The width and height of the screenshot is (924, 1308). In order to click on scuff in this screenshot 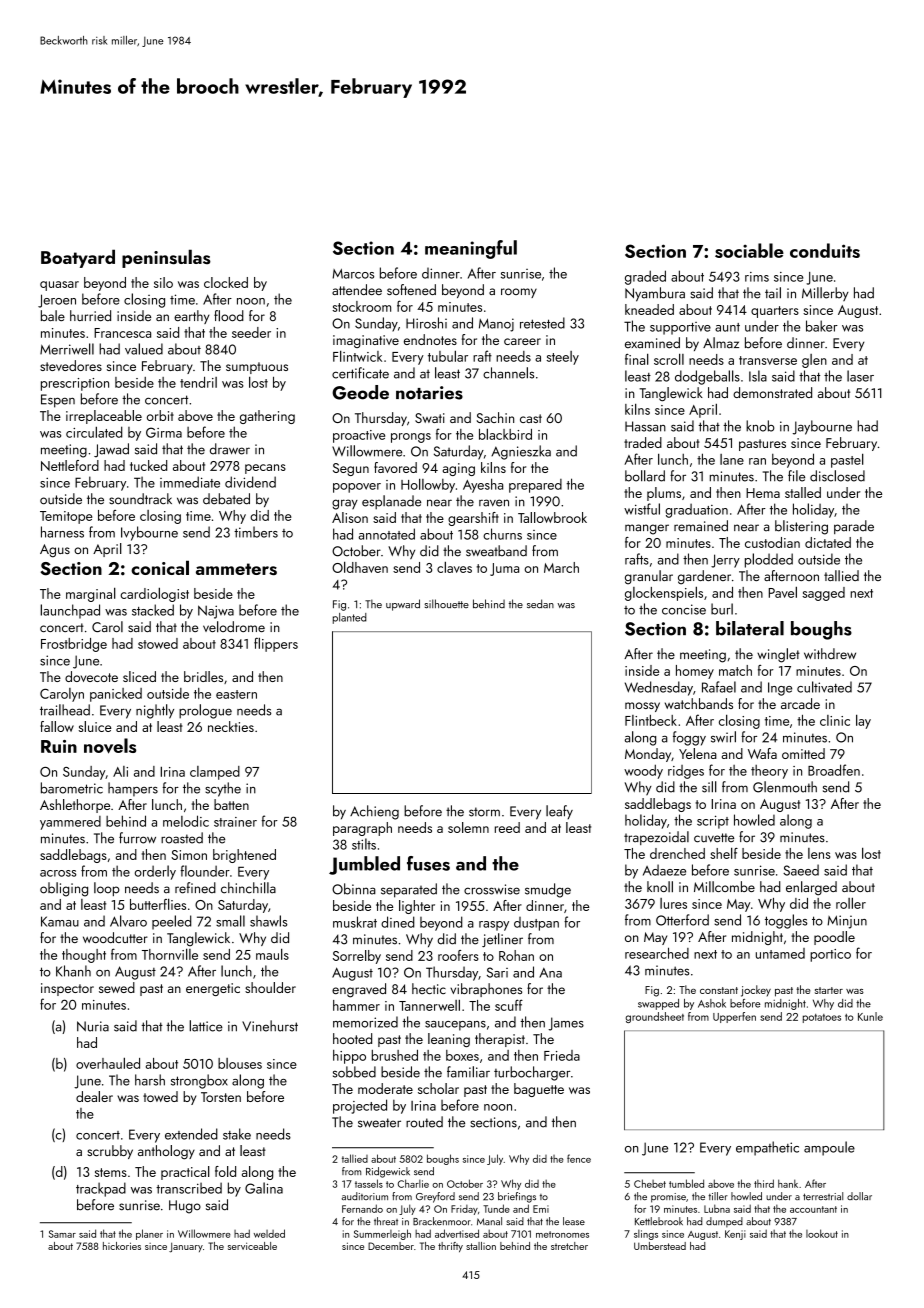, I will do `click(509, 1005)`.
